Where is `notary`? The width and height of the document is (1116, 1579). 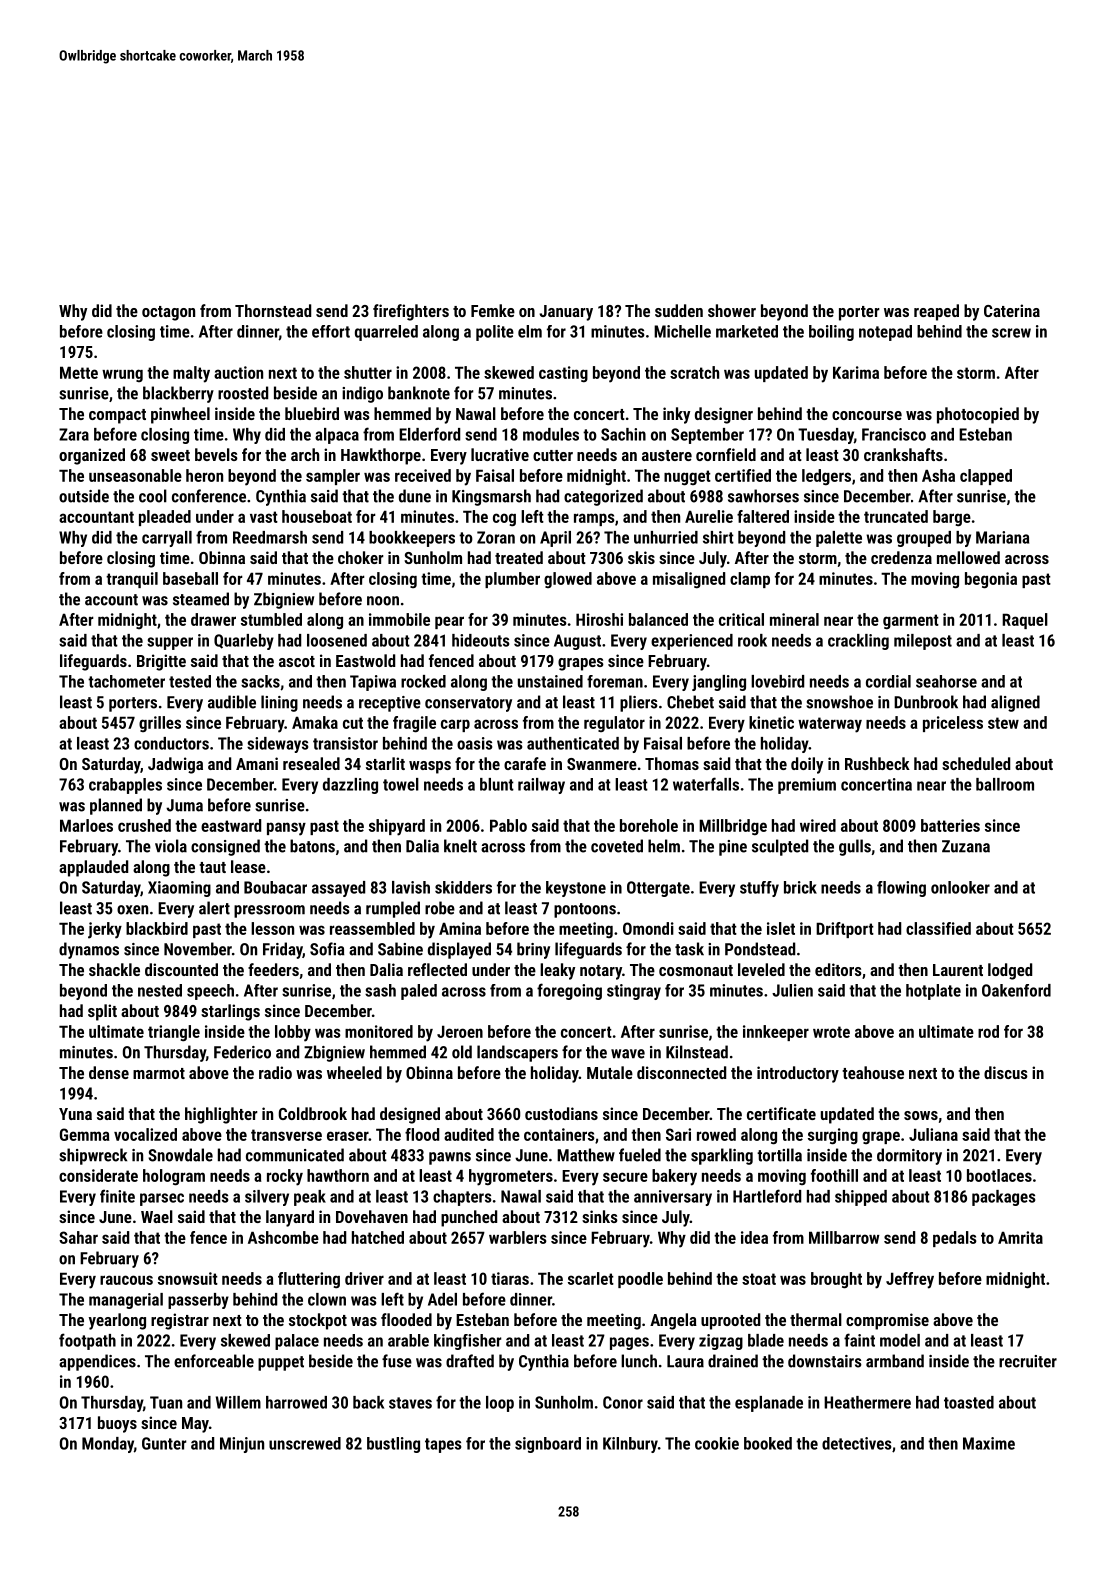 notary is located at coordinates (601, 972).
